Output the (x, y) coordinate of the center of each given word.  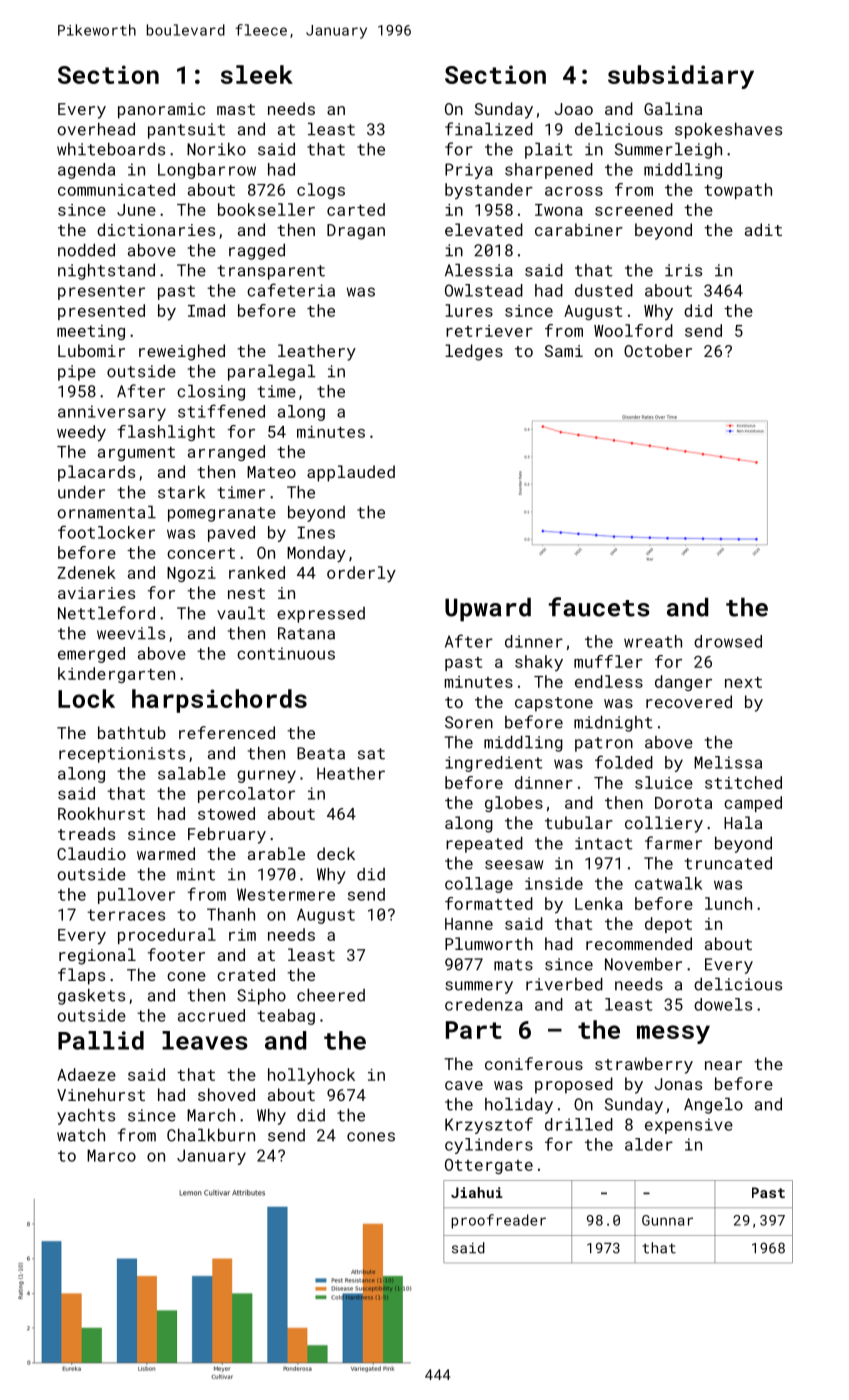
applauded (351, 473)
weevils (131, 633)
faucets (599, 607)
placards (96, 473)
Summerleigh (668, 151)
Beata (321, 753)
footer (176, 954)
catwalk (668, 883)
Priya (469, 171)
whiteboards (111, 149)
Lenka (599, 903)
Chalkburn (211, 1135)
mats (513, 965)
